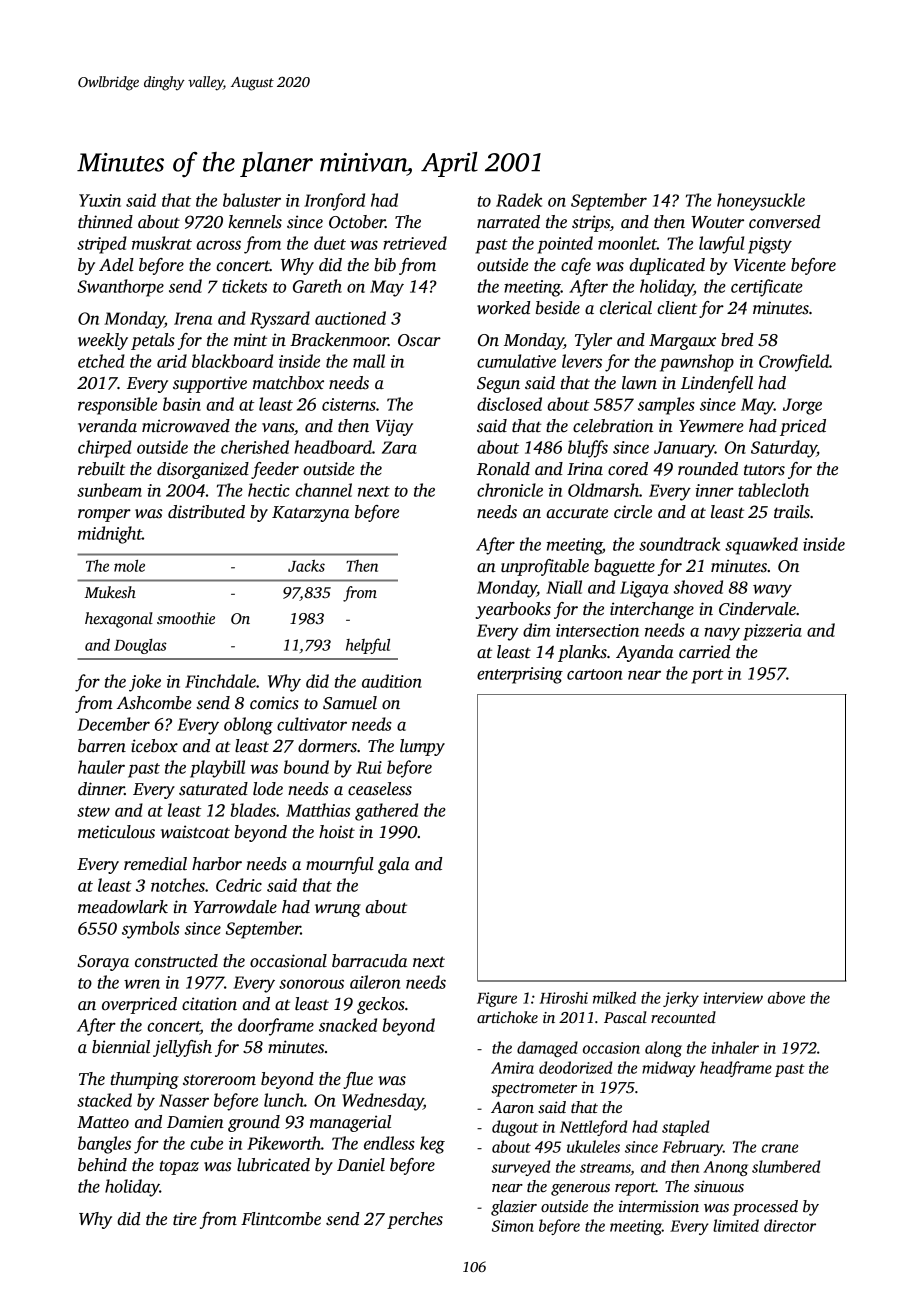  What do you see at coordinates (253, 810) in the screenshot?
I see `blades` at bounding box center [253, 810].
